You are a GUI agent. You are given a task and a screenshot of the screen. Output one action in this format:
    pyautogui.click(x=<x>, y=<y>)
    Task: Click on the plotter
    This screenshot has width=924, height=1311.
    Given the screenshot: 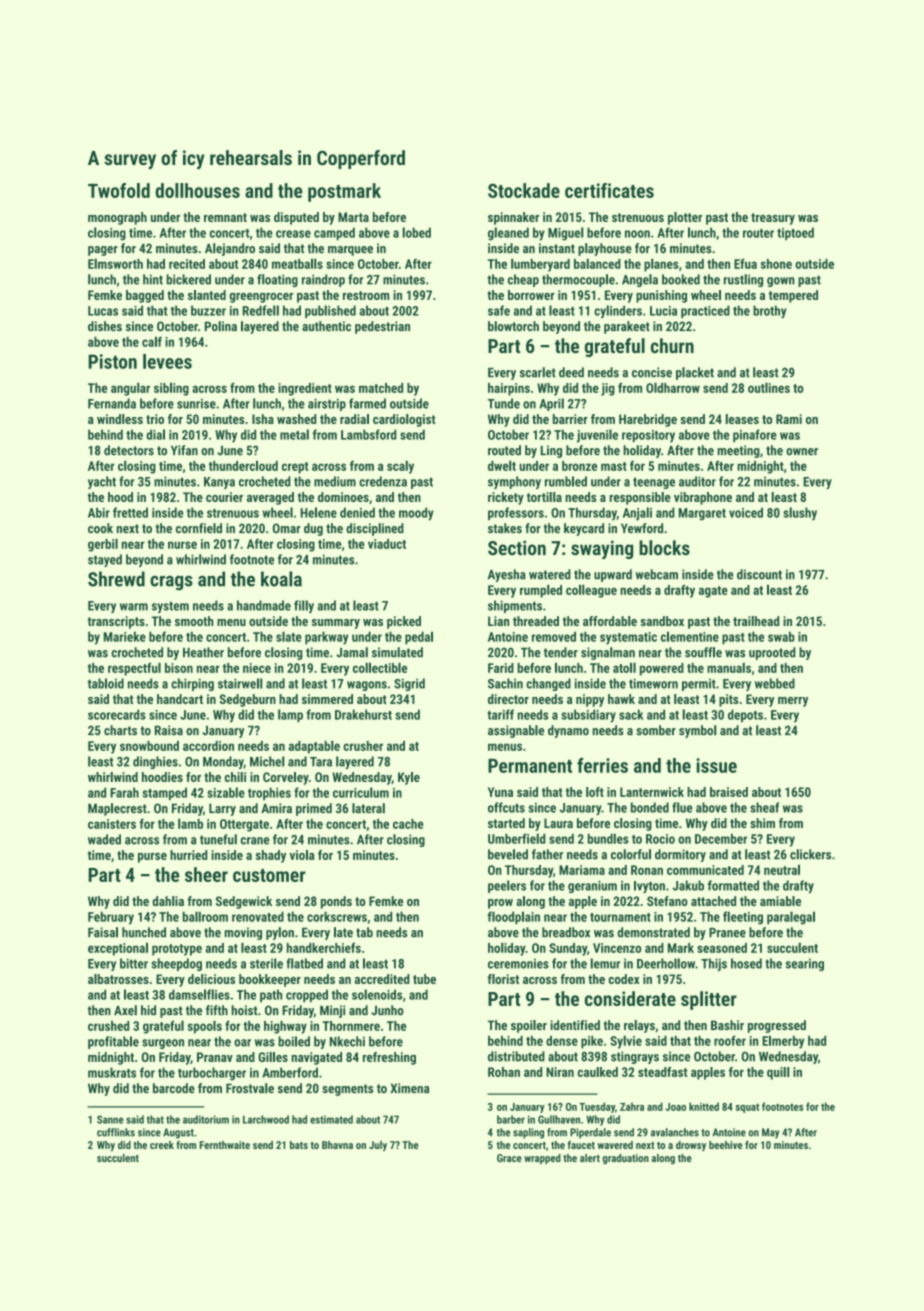 What is the action you would take?
    pyautogui.click(x=685, y=218)
